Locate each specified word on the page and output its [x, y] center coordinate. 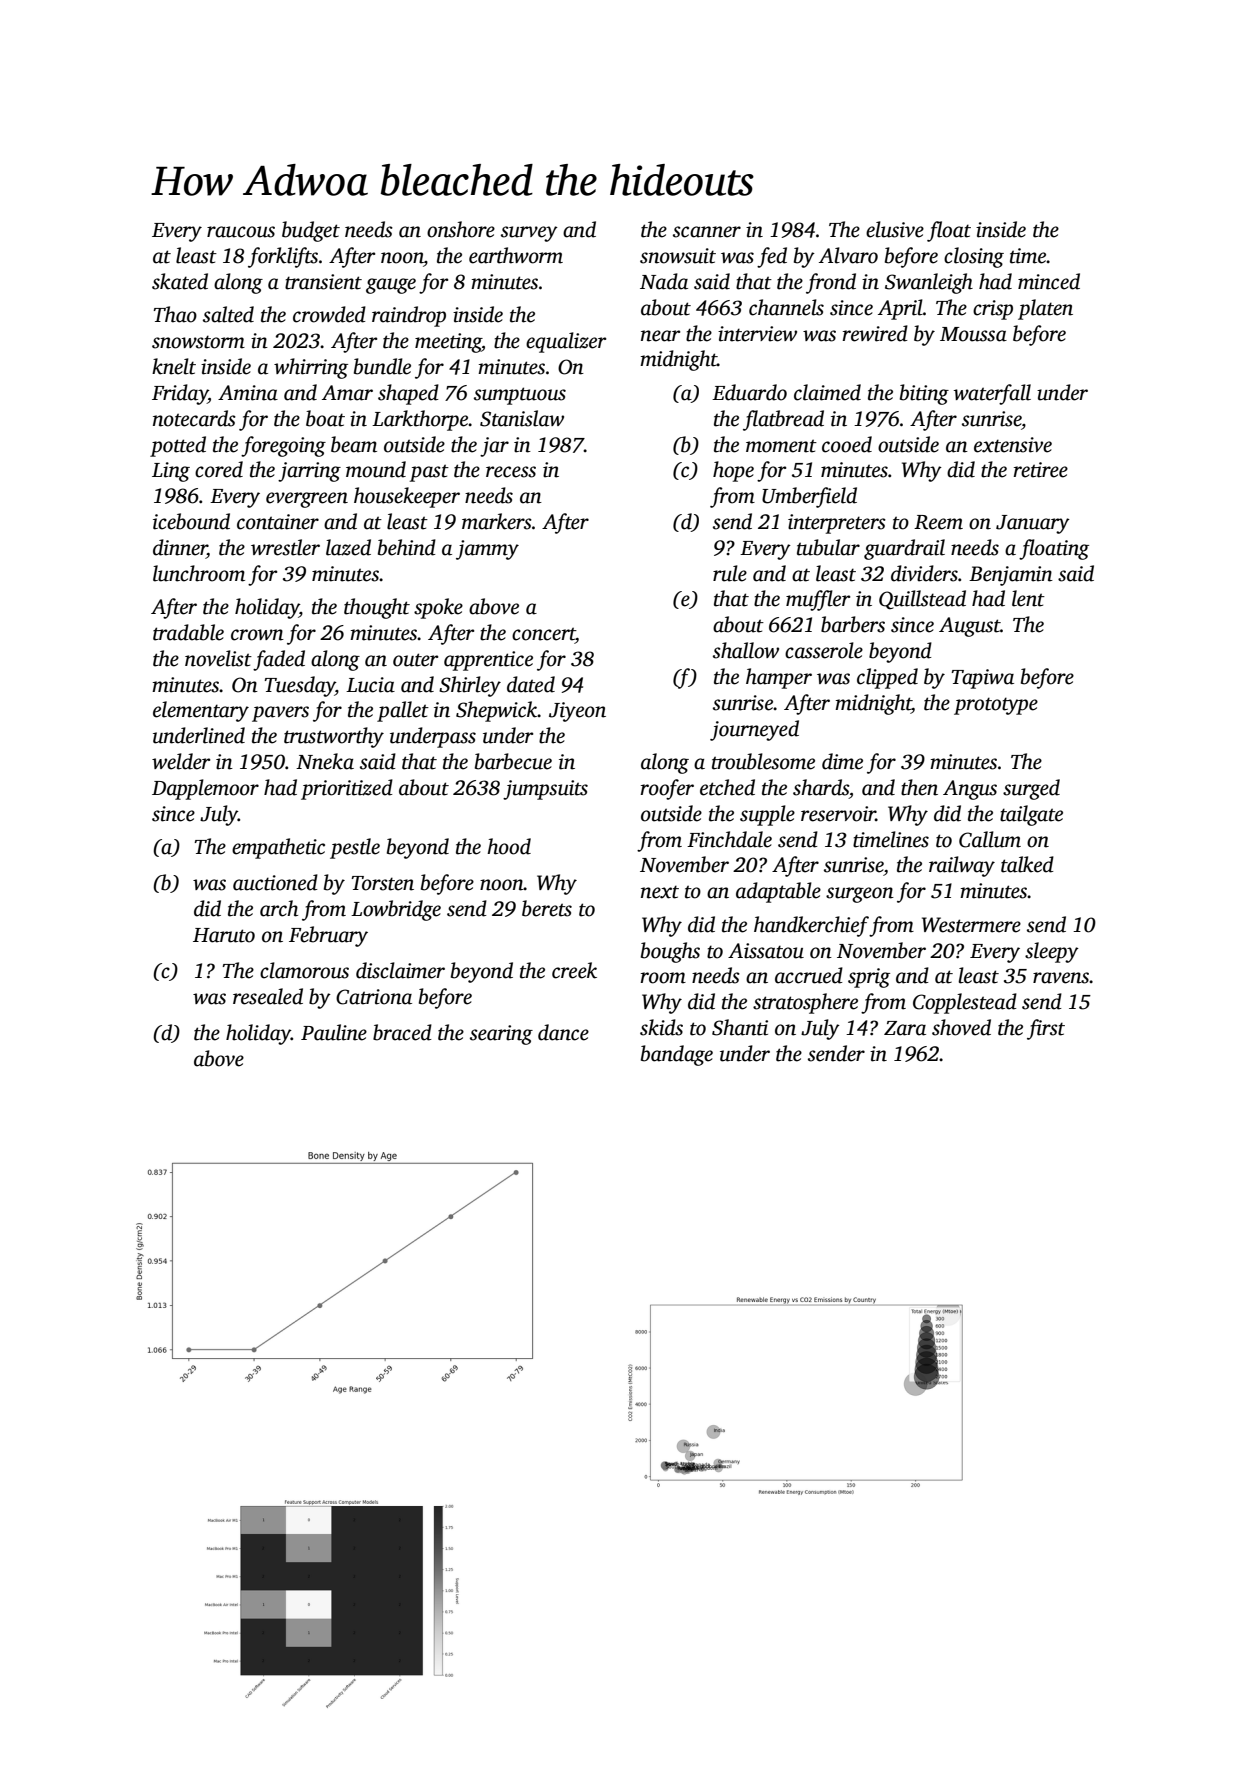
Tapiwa [982, 679]
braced [402, 1032]
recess [511, 472]
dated [531, 684]
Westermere [971, 925]
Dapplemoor [205, 789]
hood [509, 846]
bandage [677, 1055]
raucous [241, 232]
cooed [847, 444]
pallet [403, 711]
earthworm [516, 255]
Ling [171, 472]
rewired [875, 333]
